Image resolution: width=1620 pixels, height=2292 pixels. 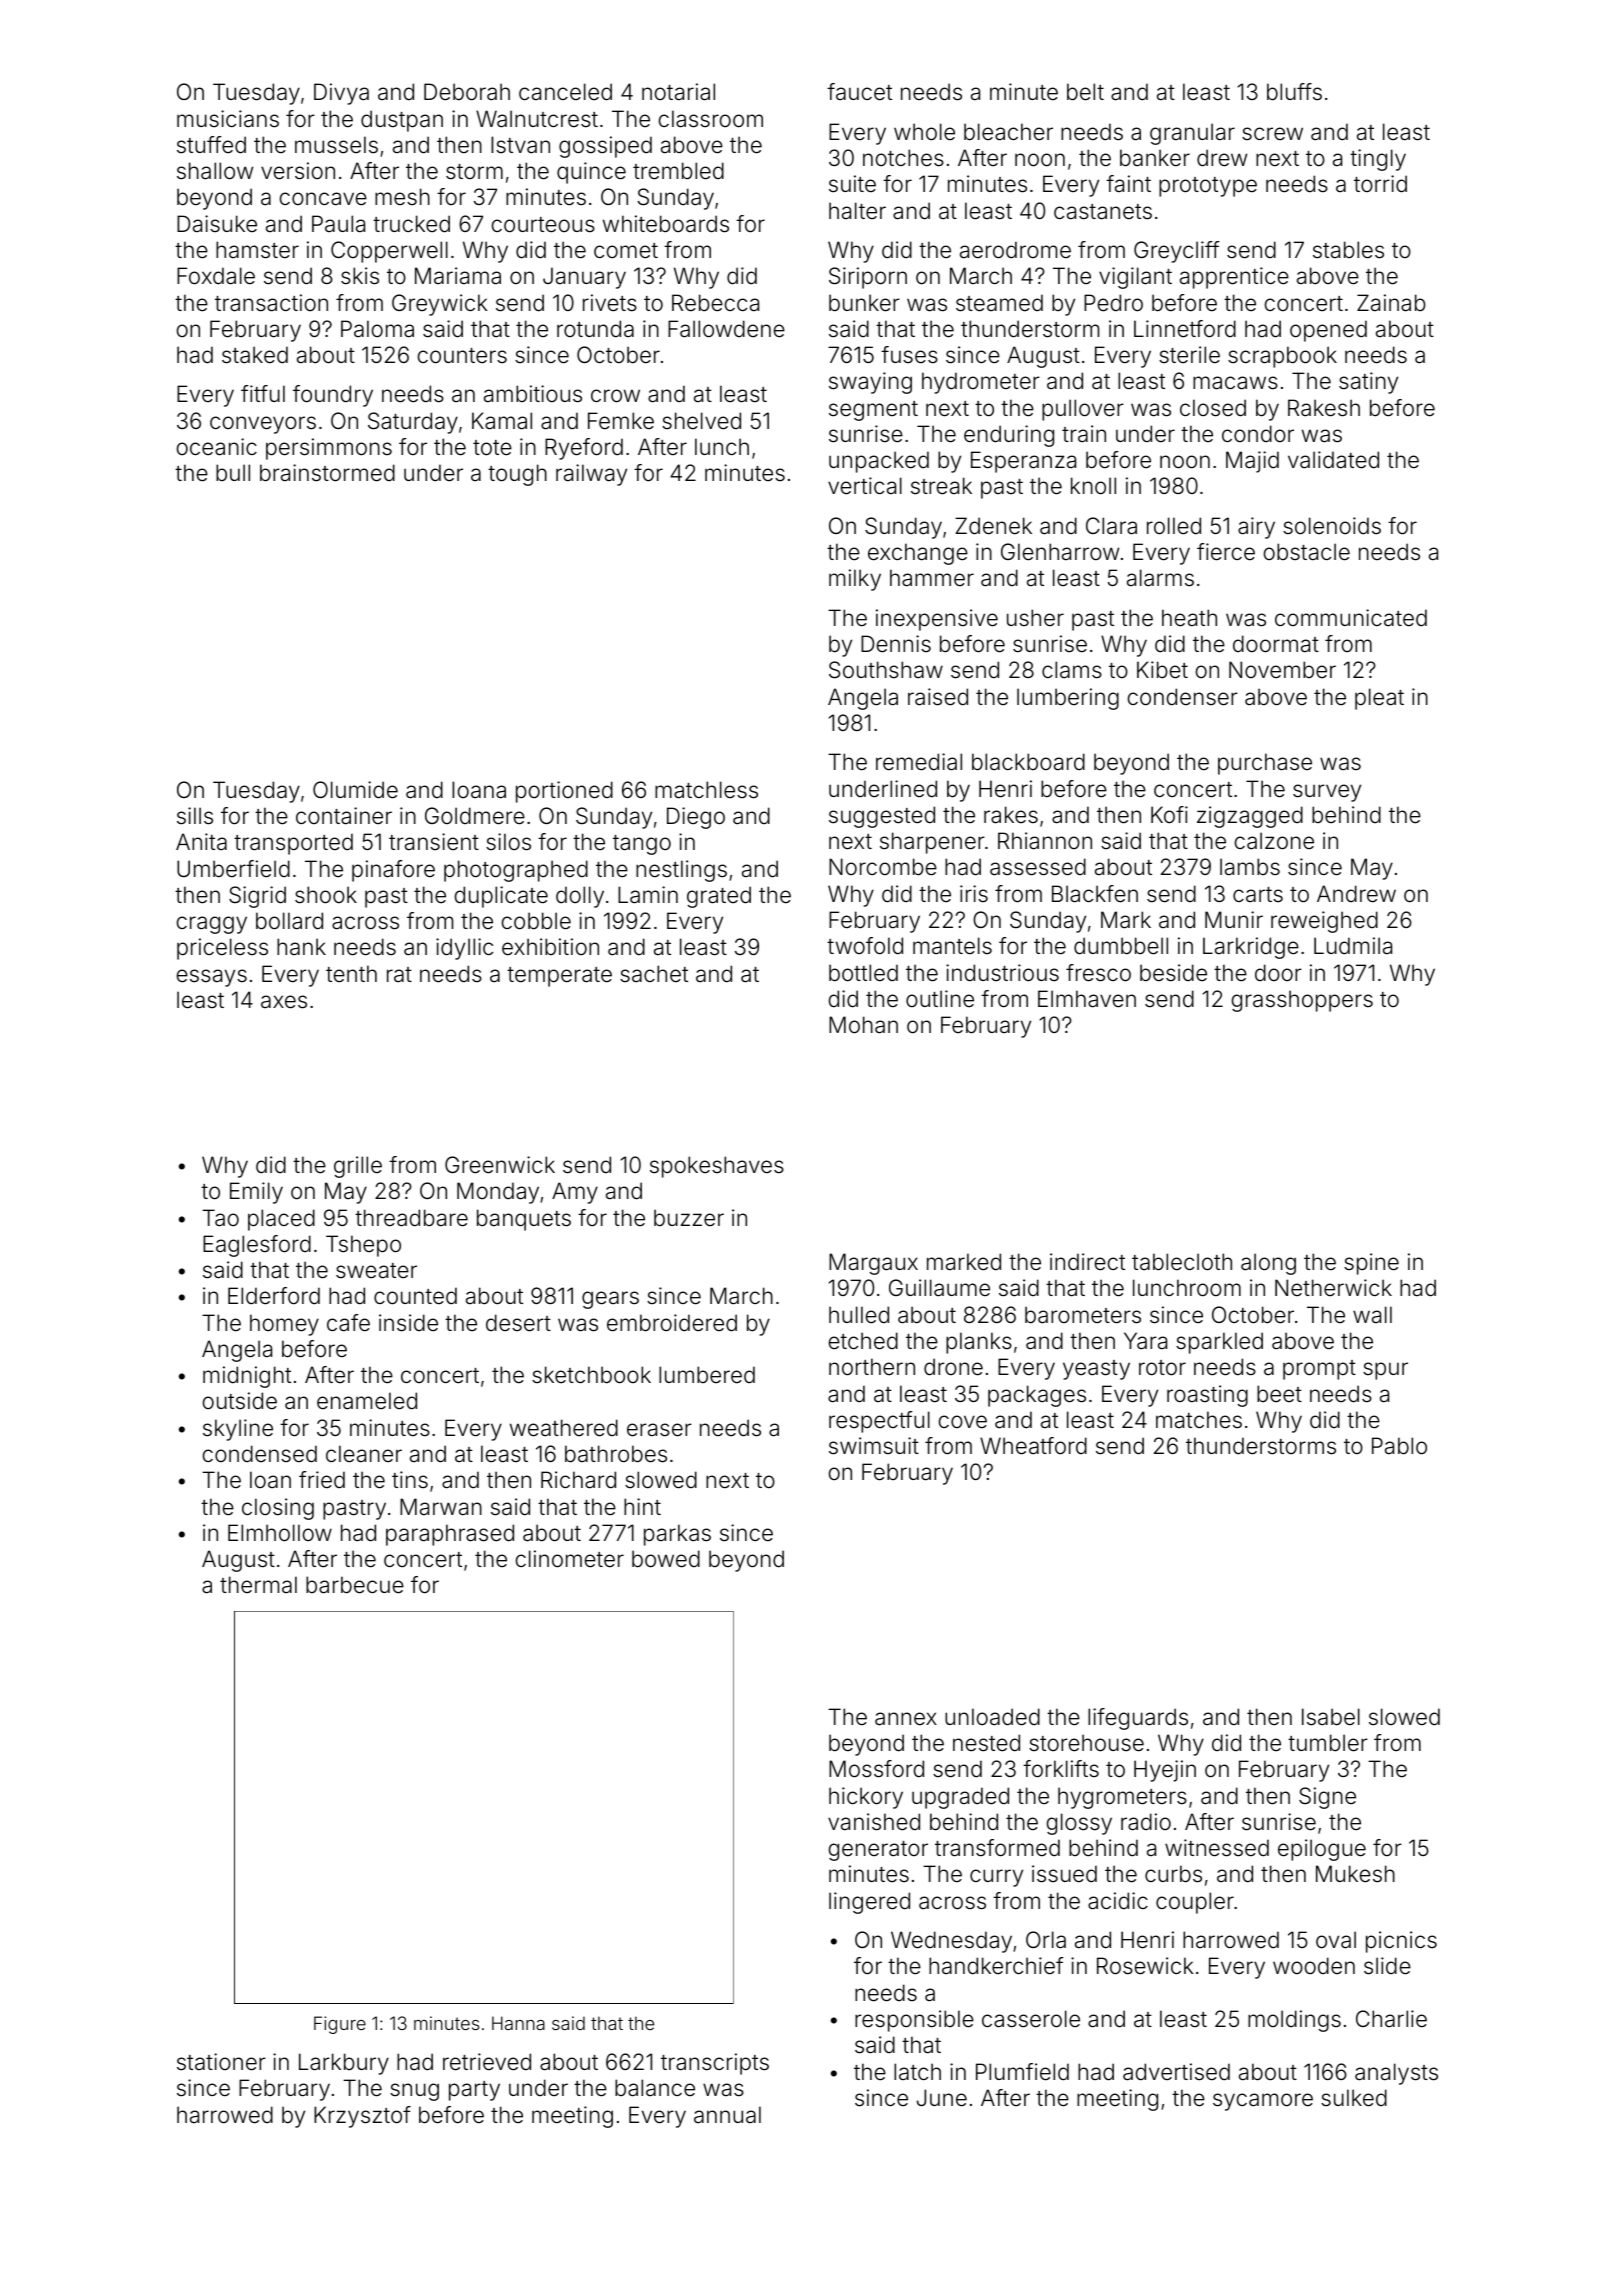 I want to click on railway, so click(x=591, y=475).
